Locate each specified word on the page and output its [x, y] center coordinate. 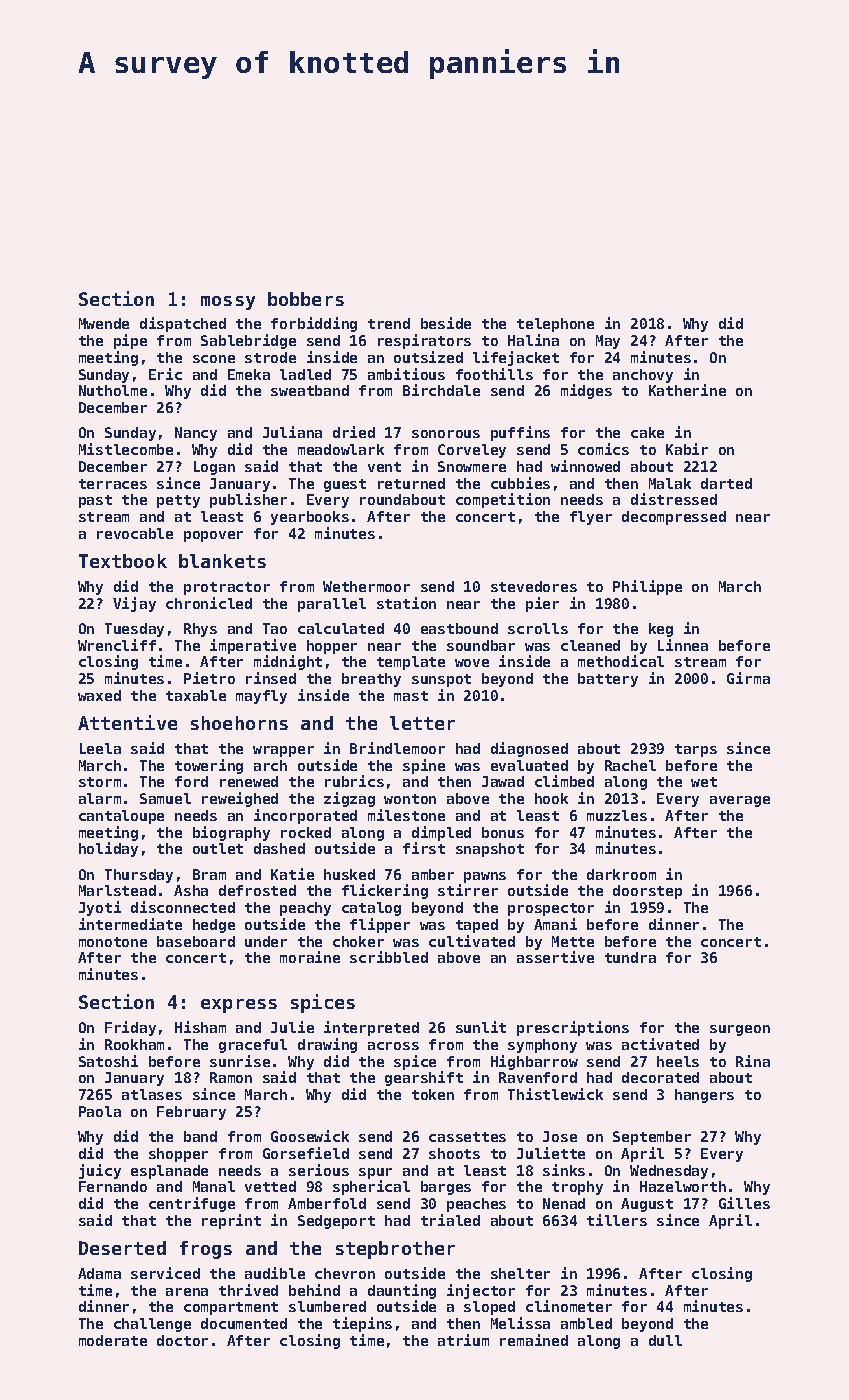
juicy [100, 1171]
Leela [100, 748]
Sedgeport [336, 1222]
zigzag [349, 799]
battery [608, 680]
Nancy [196, 434]
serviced [165, 1273]
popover [213, 536]
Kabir [687, 449]
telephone [555, 325]
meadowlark [341, 449]
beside [446, 323]
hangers [704, 1096]
